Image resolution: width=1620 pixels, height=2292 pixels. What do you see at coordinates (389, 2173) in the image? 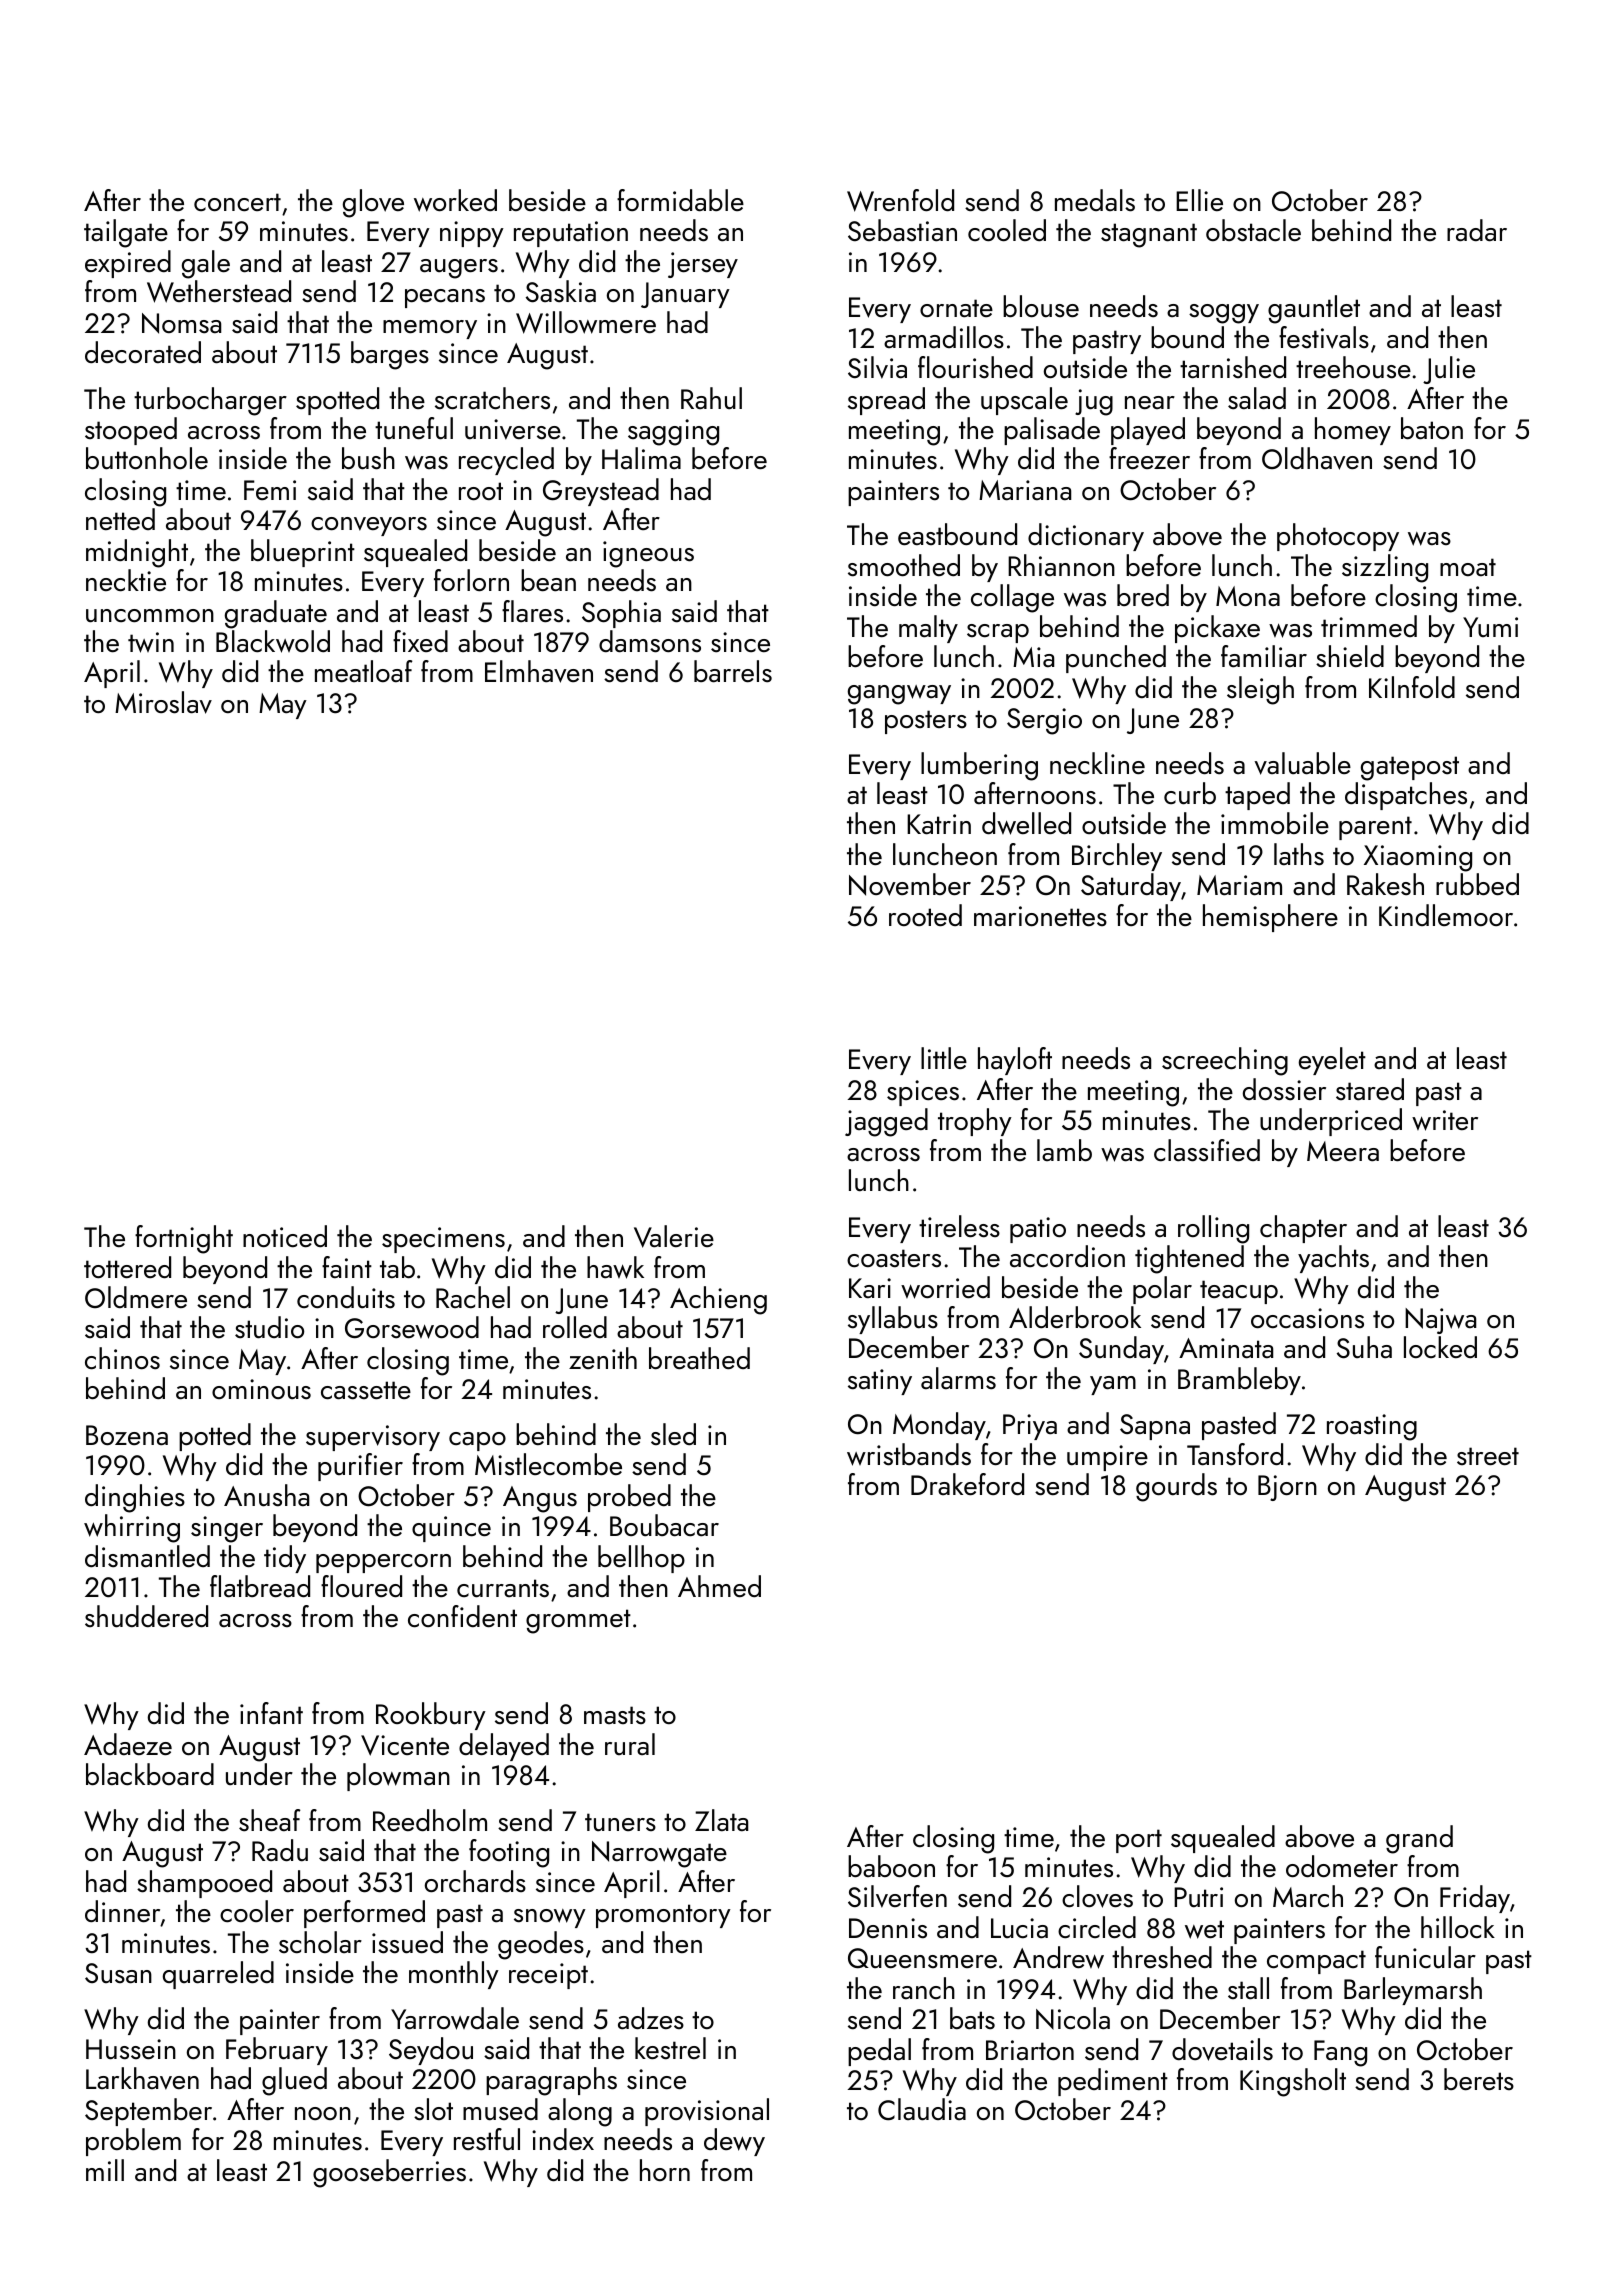
I see `gooseberries` at bounding box center [389, 2173].
